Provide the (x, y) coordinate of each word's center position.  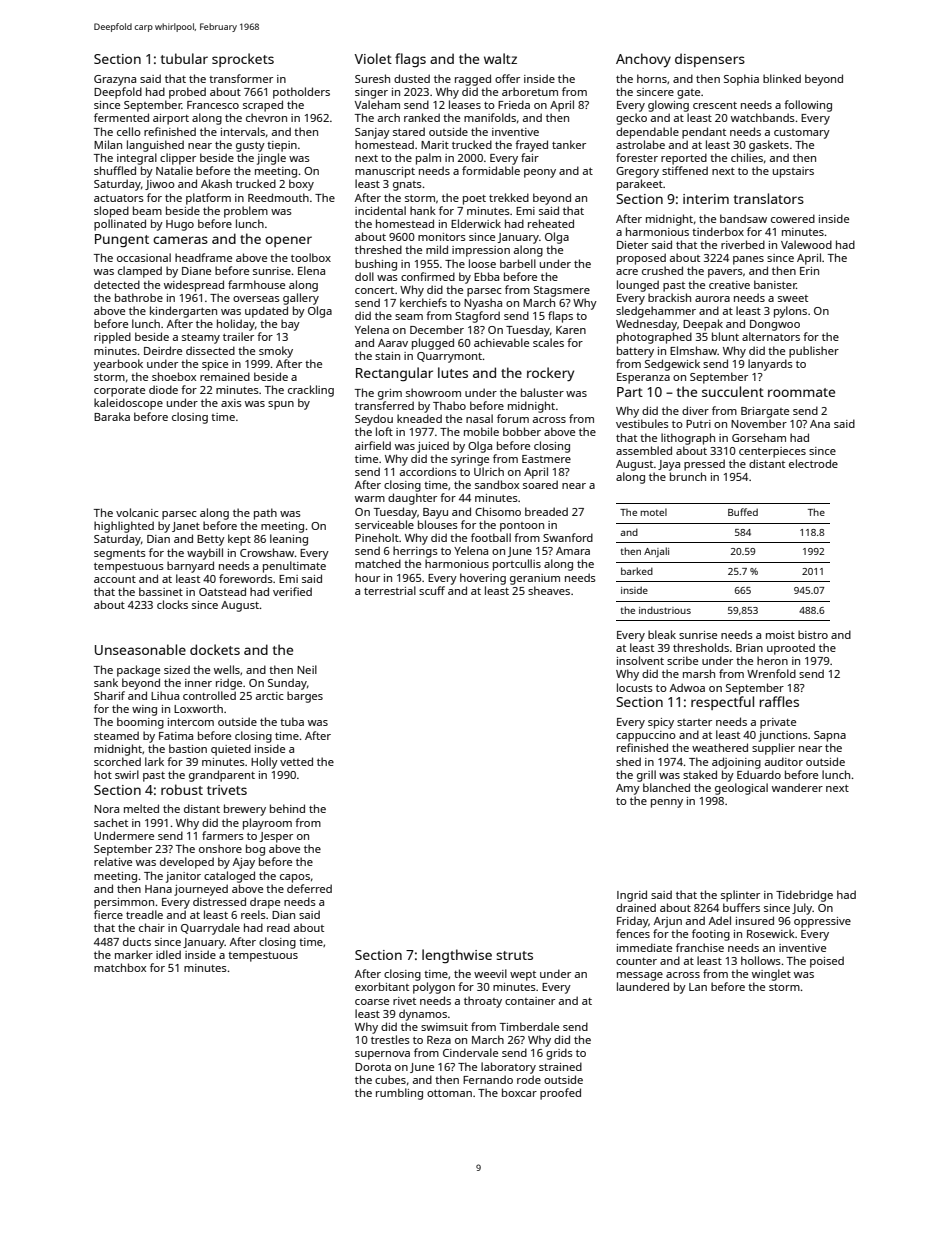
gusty (250, 147)
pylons (790, 312)
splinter (740, 896)
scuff (432, 590)
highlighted (124, 527)
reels (253, 914)
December (437, 329)
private (778, 723)
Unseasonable (140, 649)
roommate (801, 392)
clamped (140, 272)
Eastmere (546, 459)
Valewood (806, 244)
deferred (309, 888)
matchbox (120, 967)
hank (423, 210)
